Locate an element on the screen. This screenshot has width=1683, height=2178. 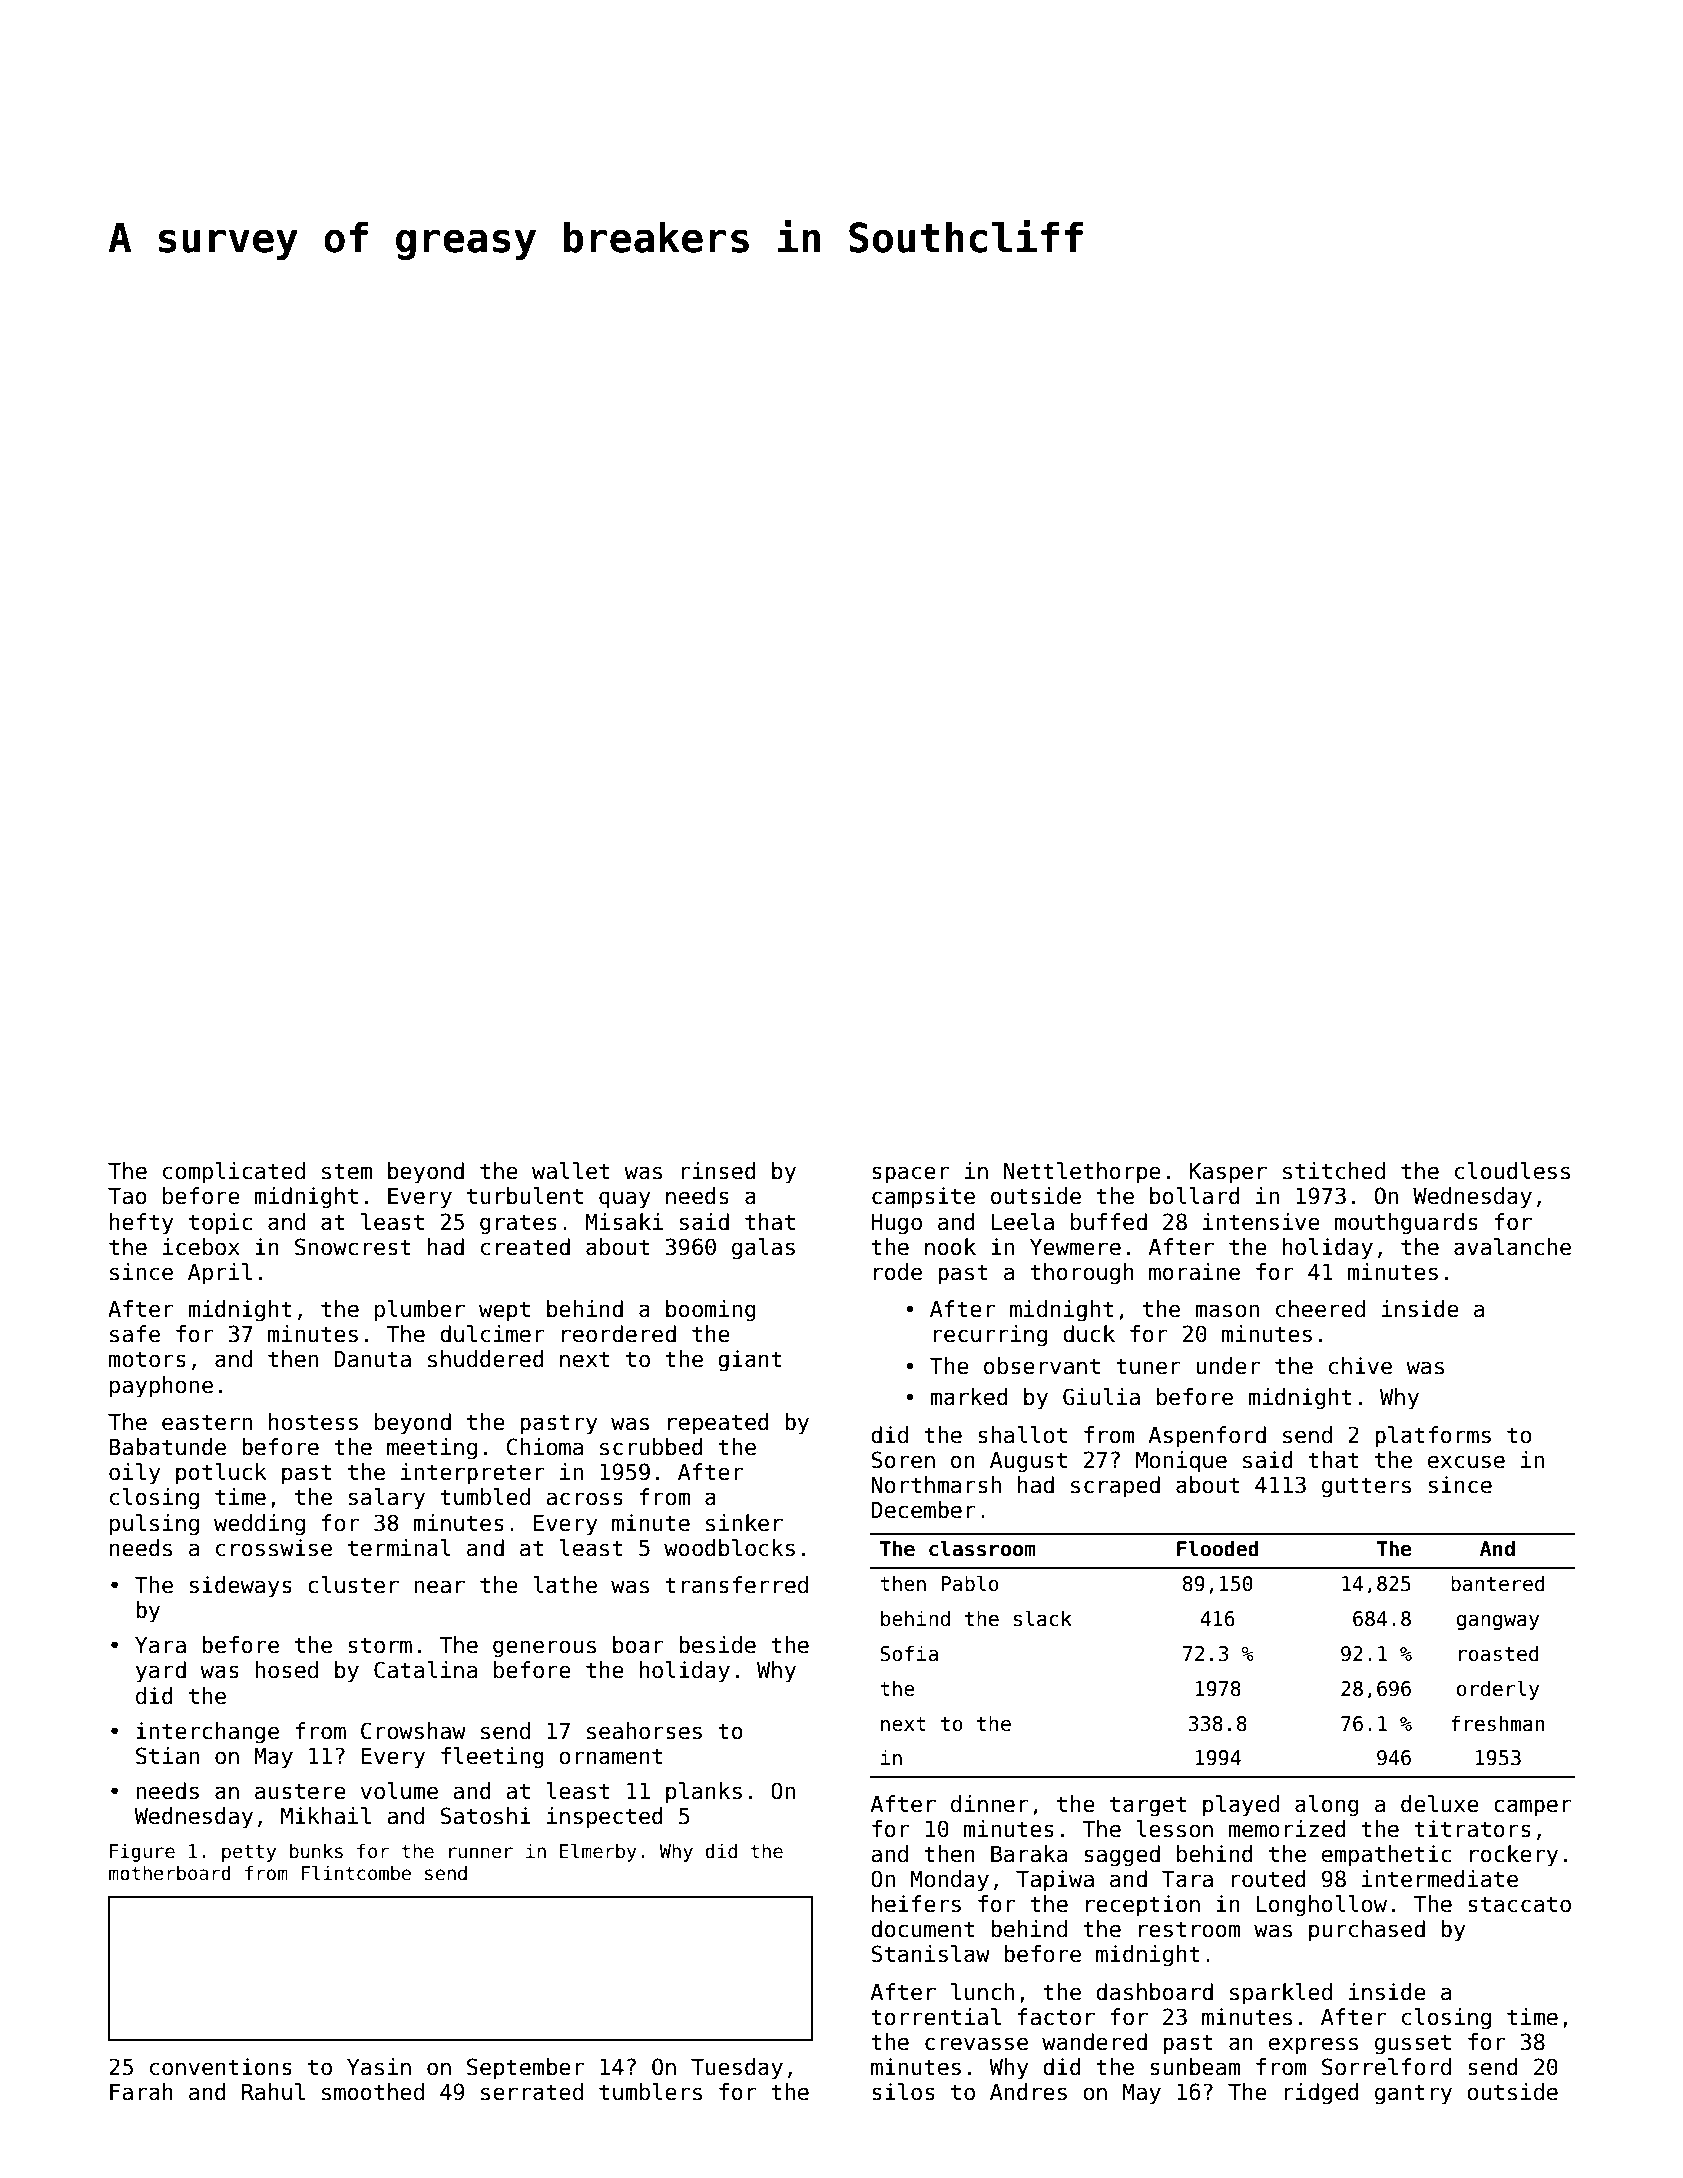
Farah is located at coordinates (141, 2092).
